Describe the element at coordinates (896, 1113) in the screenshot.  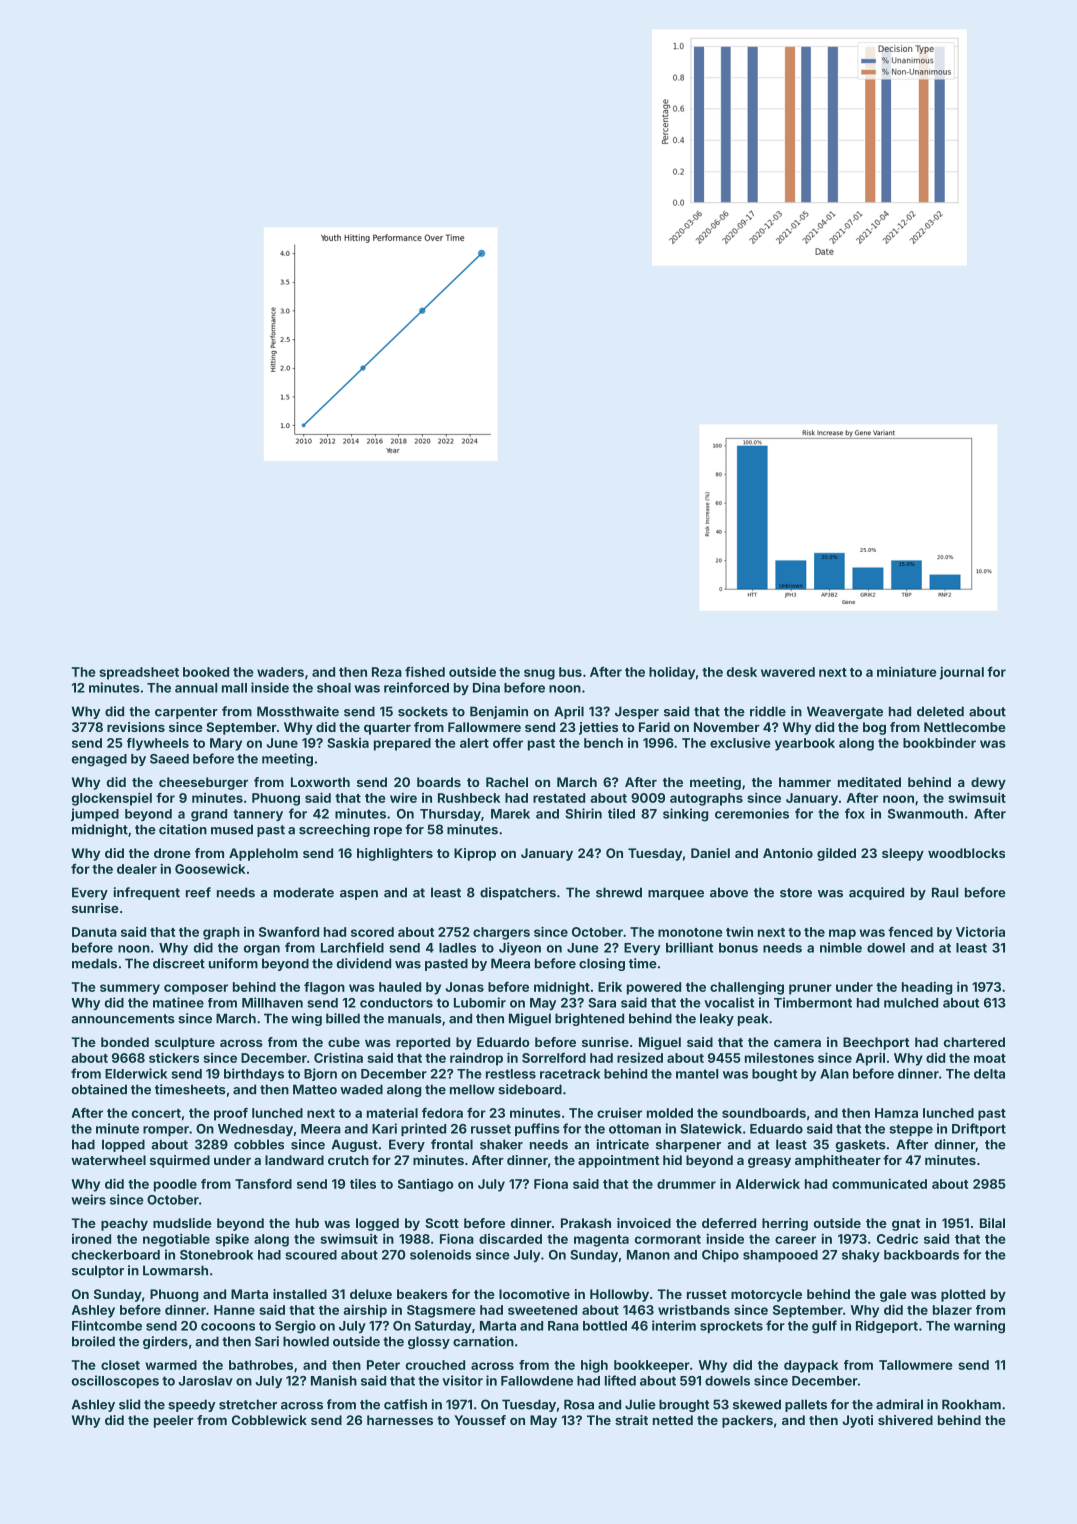
I see `Hamza` at that location.
